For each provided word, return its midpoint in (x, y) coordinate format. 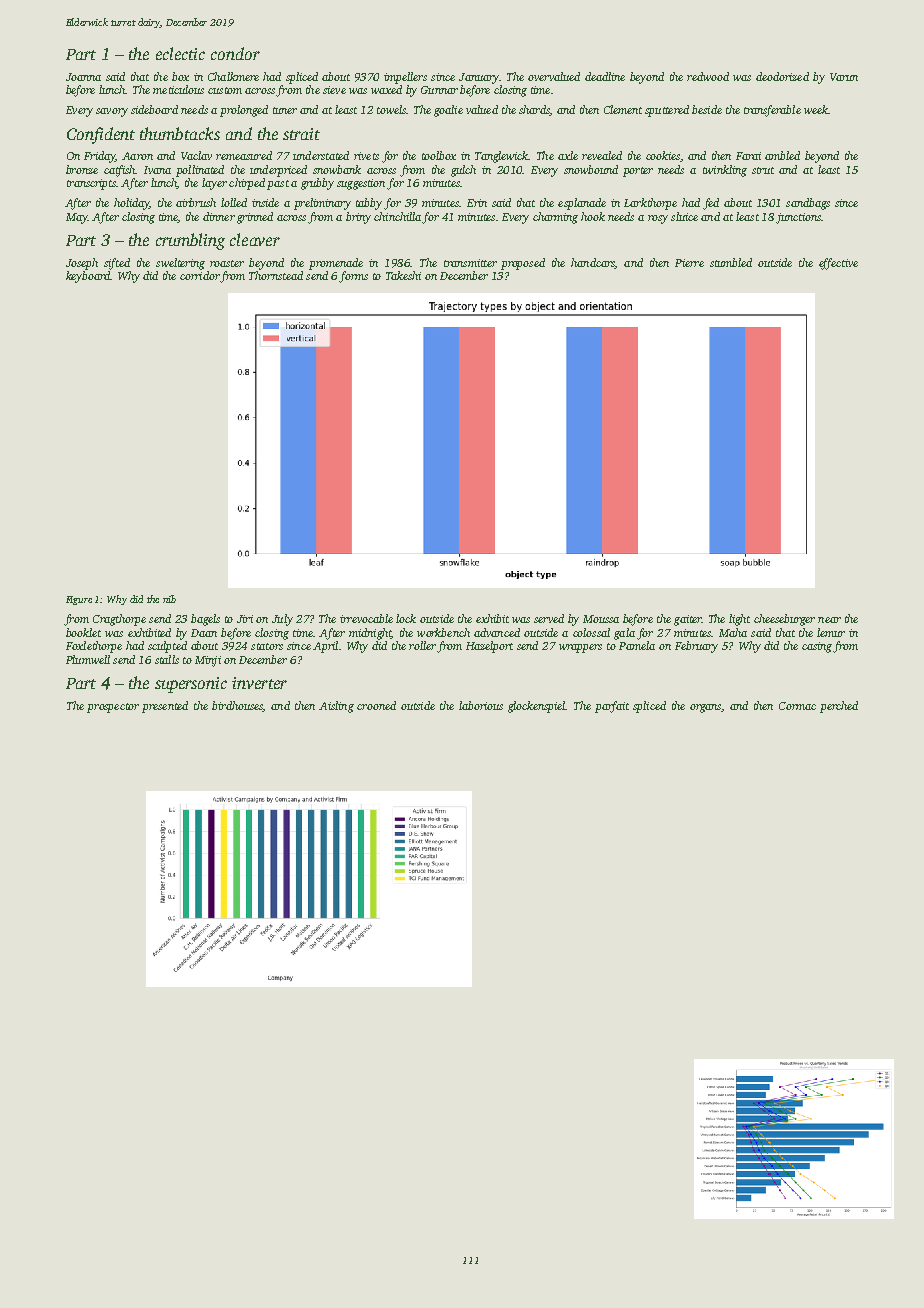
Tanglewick (501, 157)
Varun (844, 77)
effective (838, 264)
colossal (591, 632)
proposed (523, 264)
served (549, 618)
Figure (79, 600)
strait (301, 134)
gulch (463, 171)
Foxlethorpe (94, 647)
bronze (82, 169)
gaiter (687, 620)
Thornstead (276, 275)
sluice (684, 216)
